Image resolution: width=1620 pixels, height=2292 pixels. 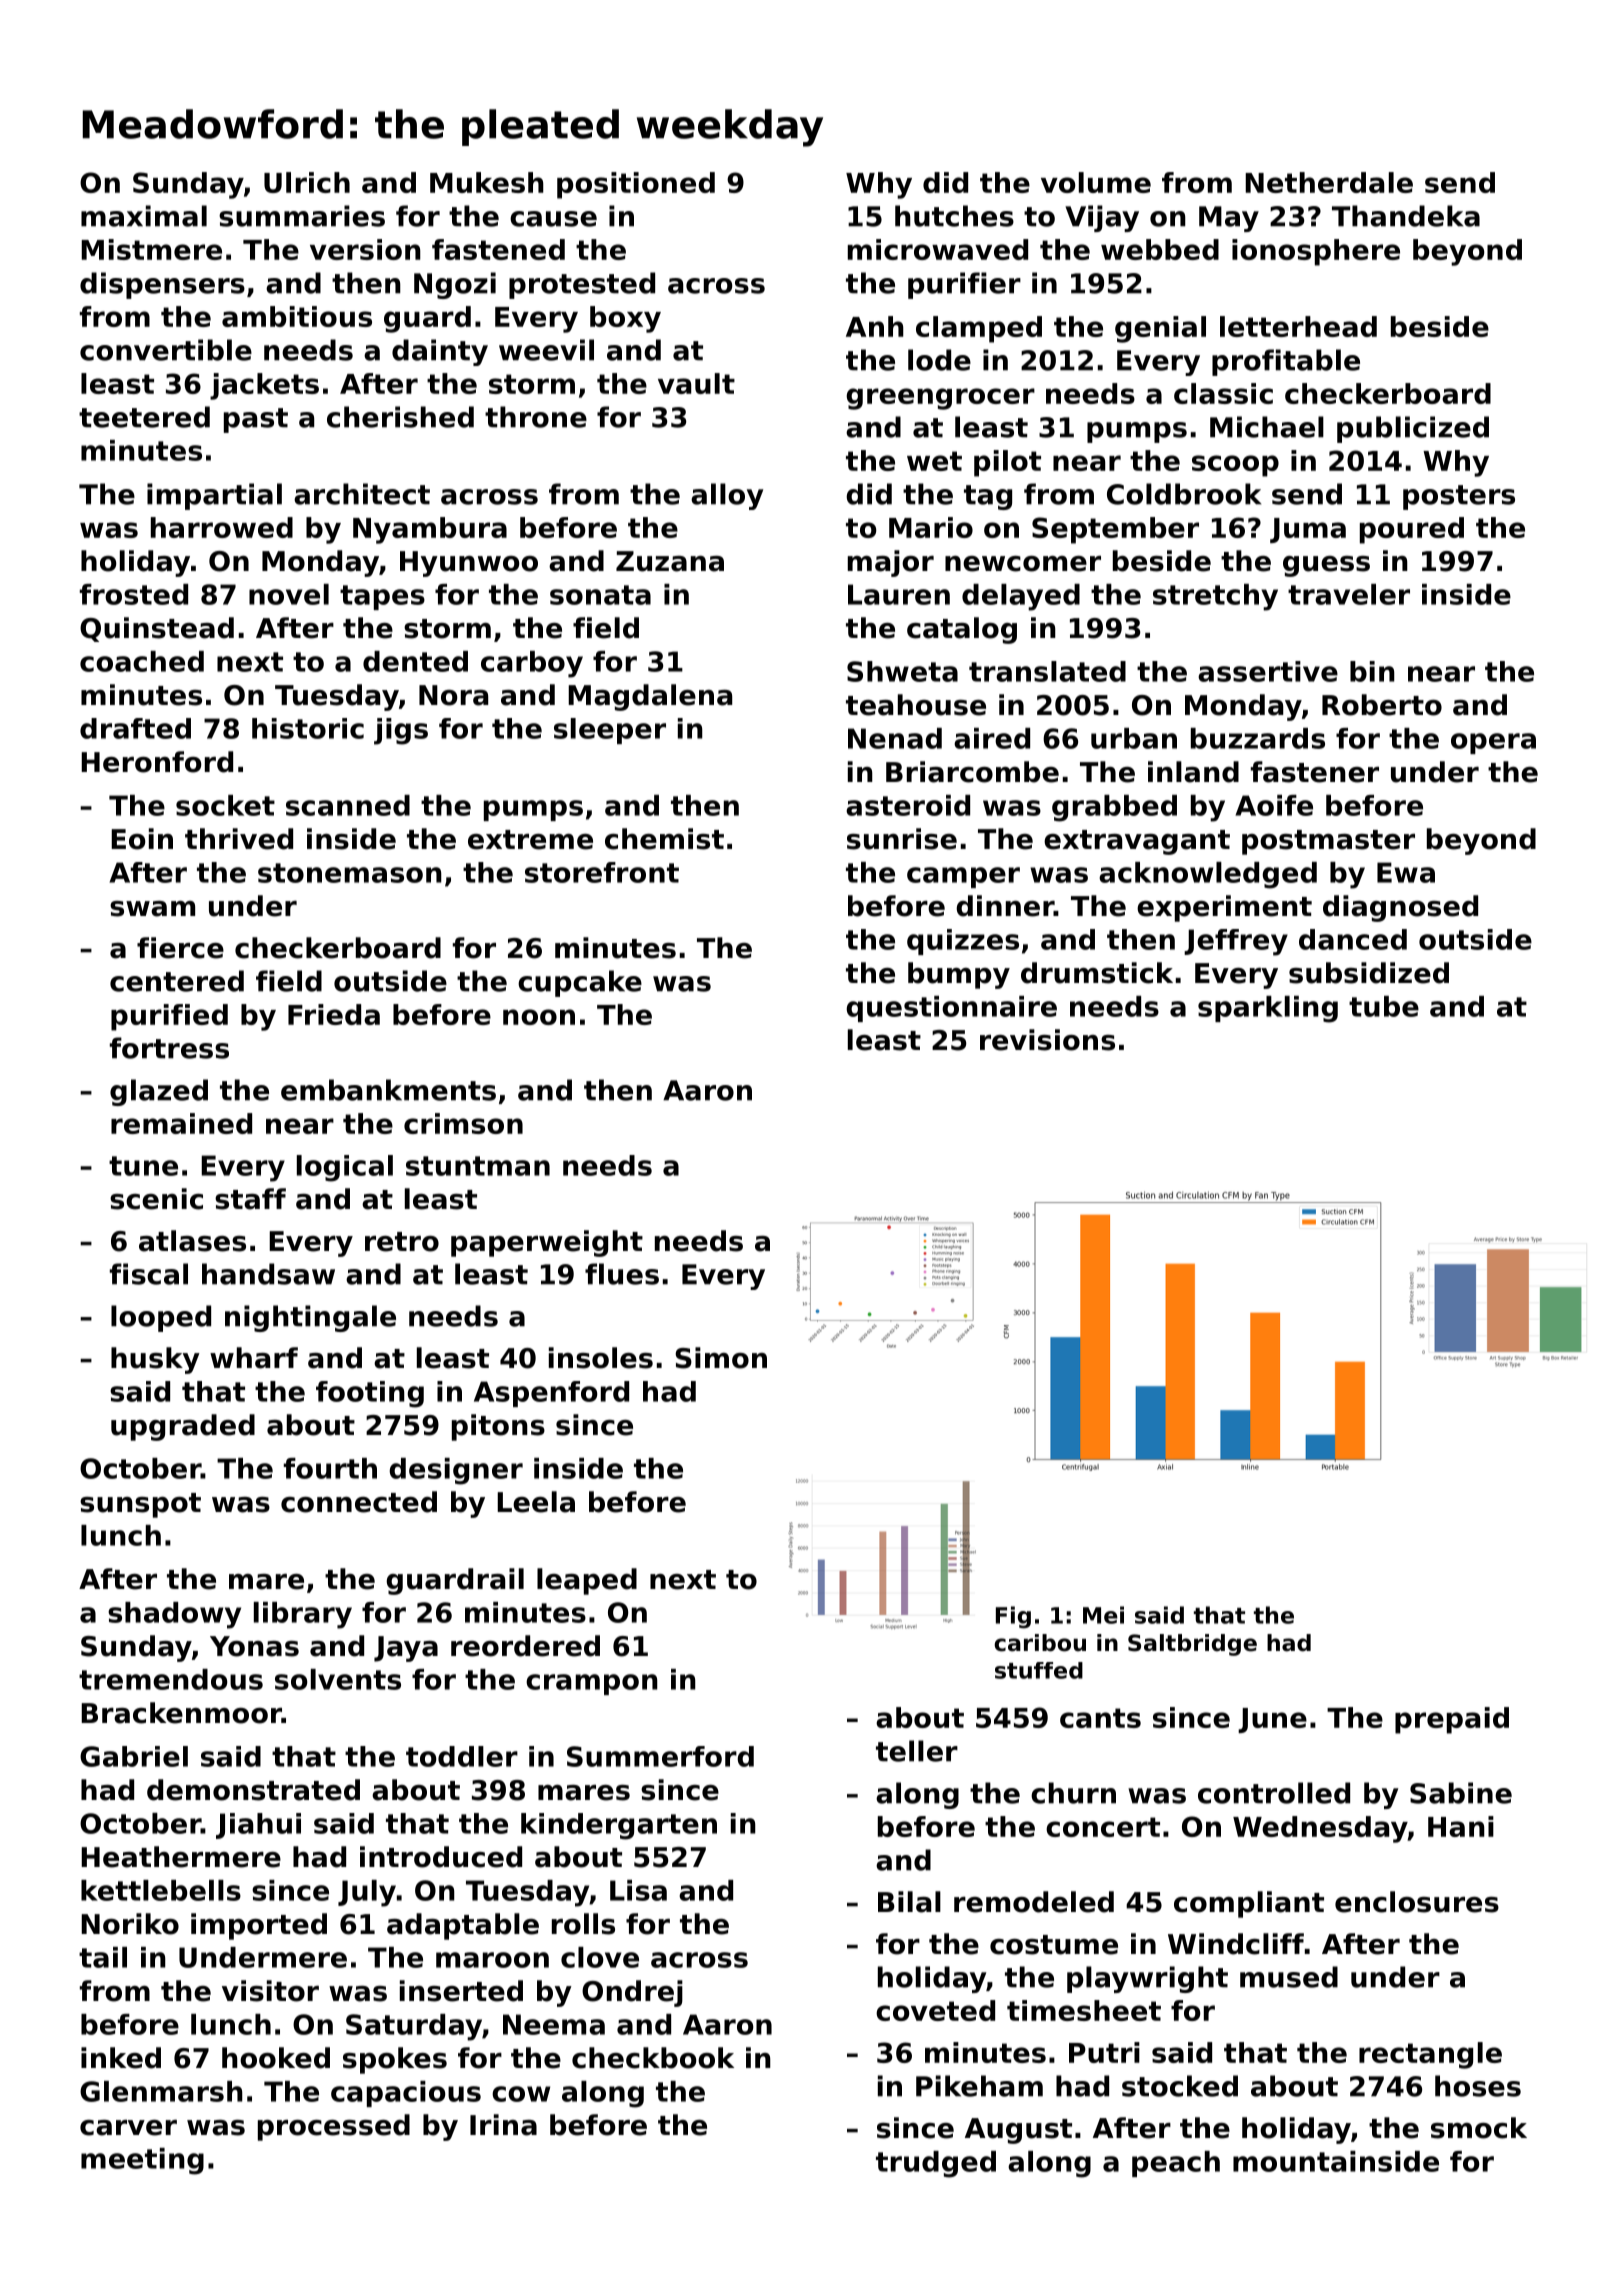 I want to click on Netherdale, so click(x=1329, y=182).
